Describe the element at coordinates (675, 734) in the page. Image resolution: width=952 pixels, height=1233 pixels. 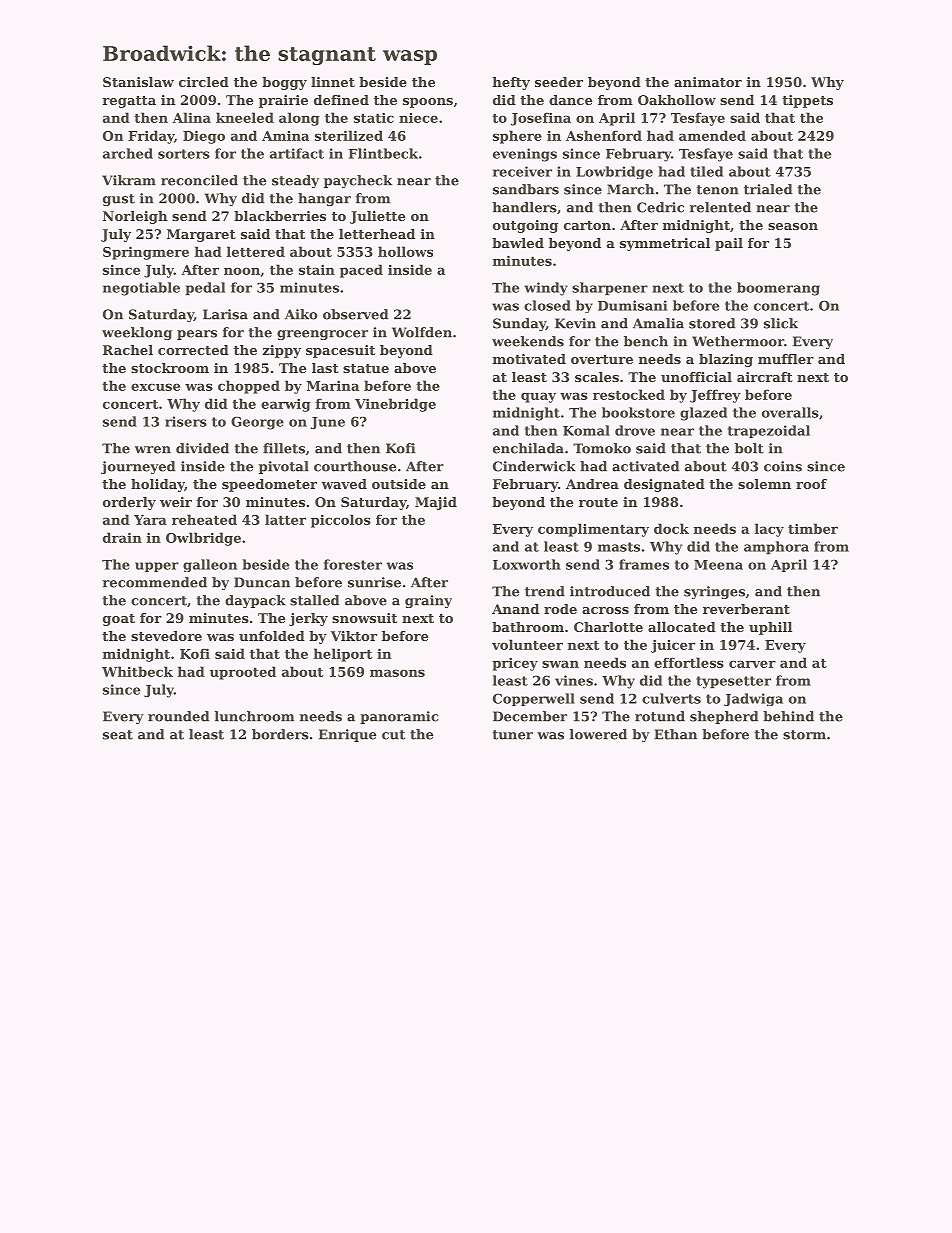
I see `Ethan` at that location.
